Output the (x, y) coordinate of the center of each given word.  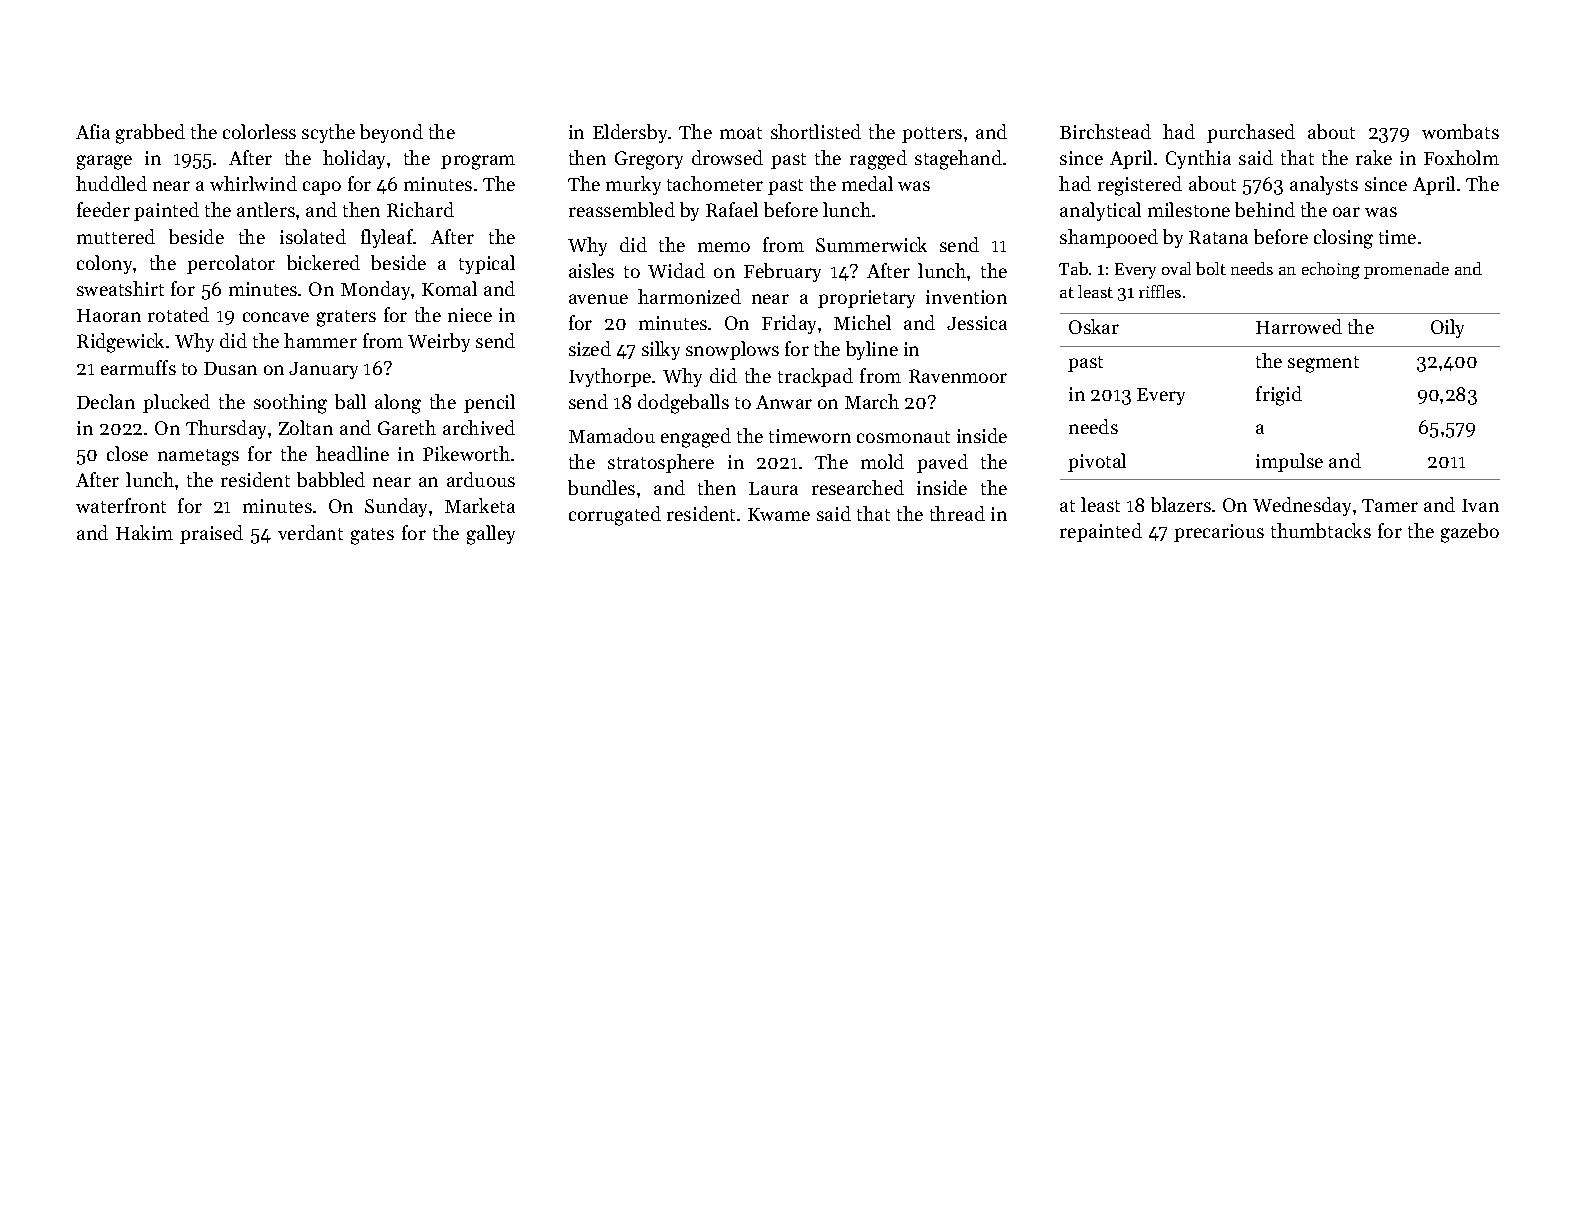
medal (867, 183)
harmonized (689, 296)
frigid (1279, 396)
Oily (1447, 328)
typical (487, 264)
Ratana (1218, 237)
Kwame (779, 514)
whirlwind (253, 183)
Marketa (480, 505)
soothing (290, 404)
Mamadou (612, 435)
